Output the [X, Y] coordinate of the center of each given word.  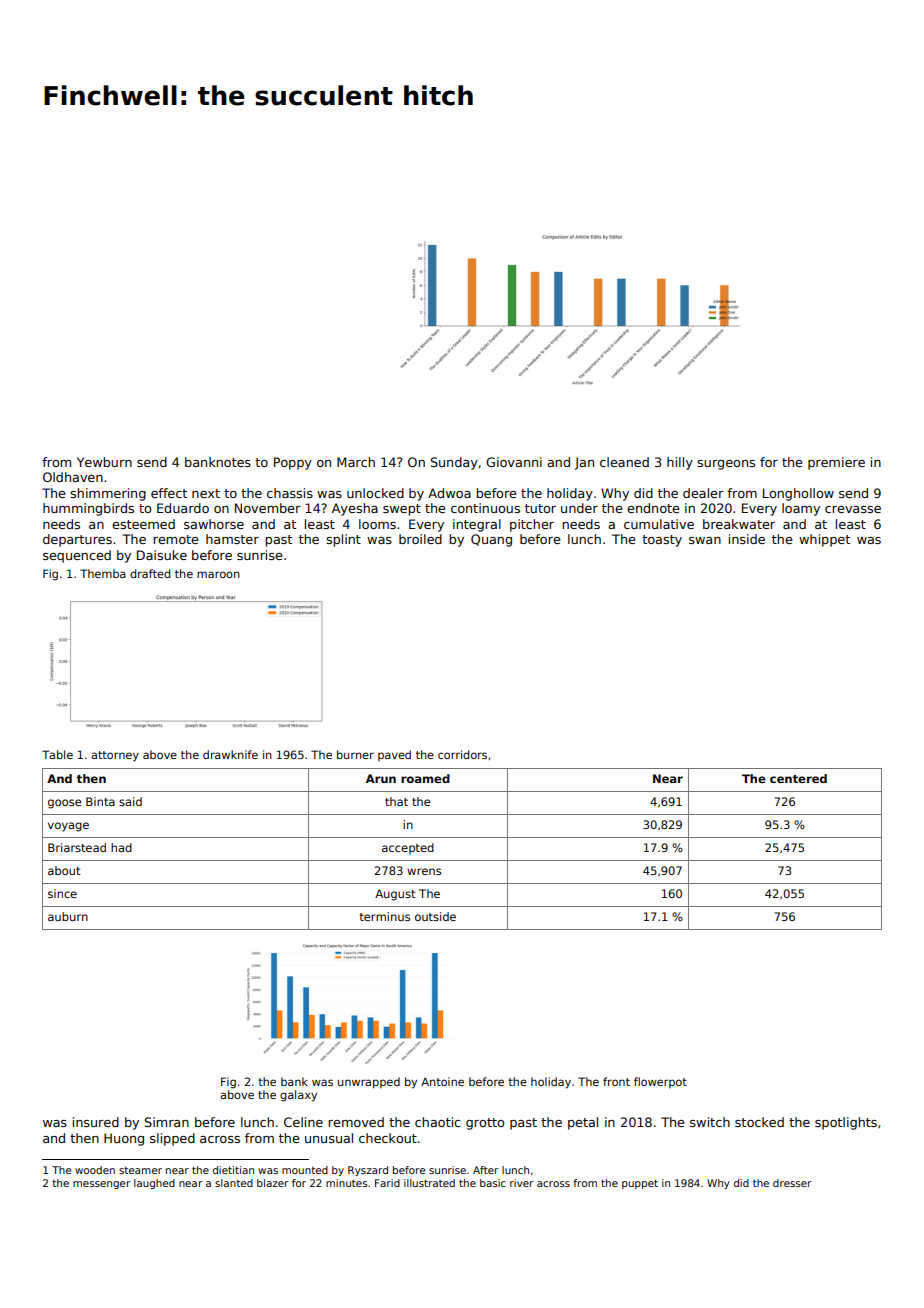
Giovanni [514, 462]
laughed [154, 1184]
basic [493, 1183]
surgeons [726, 465]
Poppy [293, 463]
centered [798, 778]
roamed [425, 778]
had [121, 847]
